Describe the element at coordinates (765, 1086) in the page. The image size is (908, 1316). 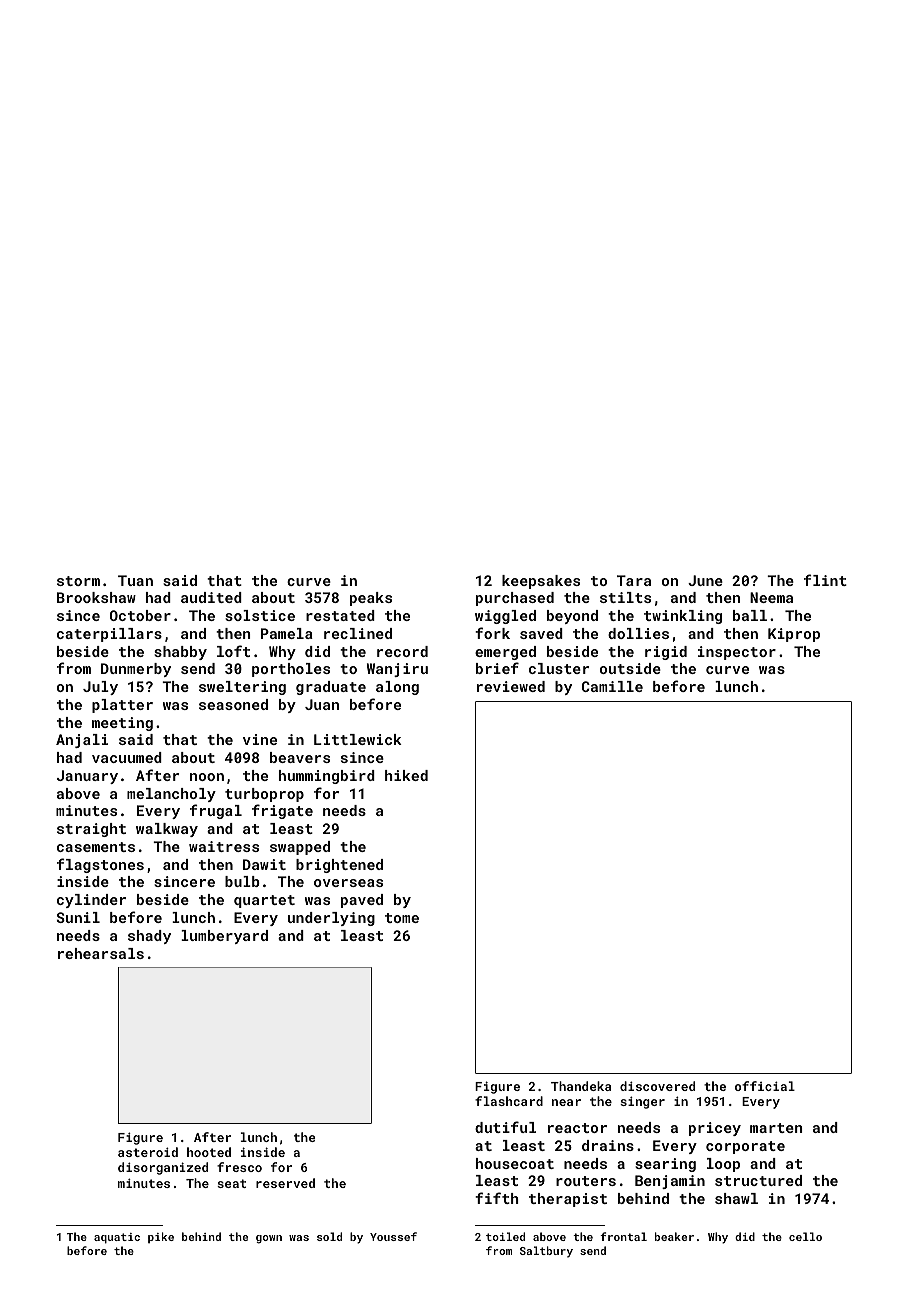
I see `official` at that location.
